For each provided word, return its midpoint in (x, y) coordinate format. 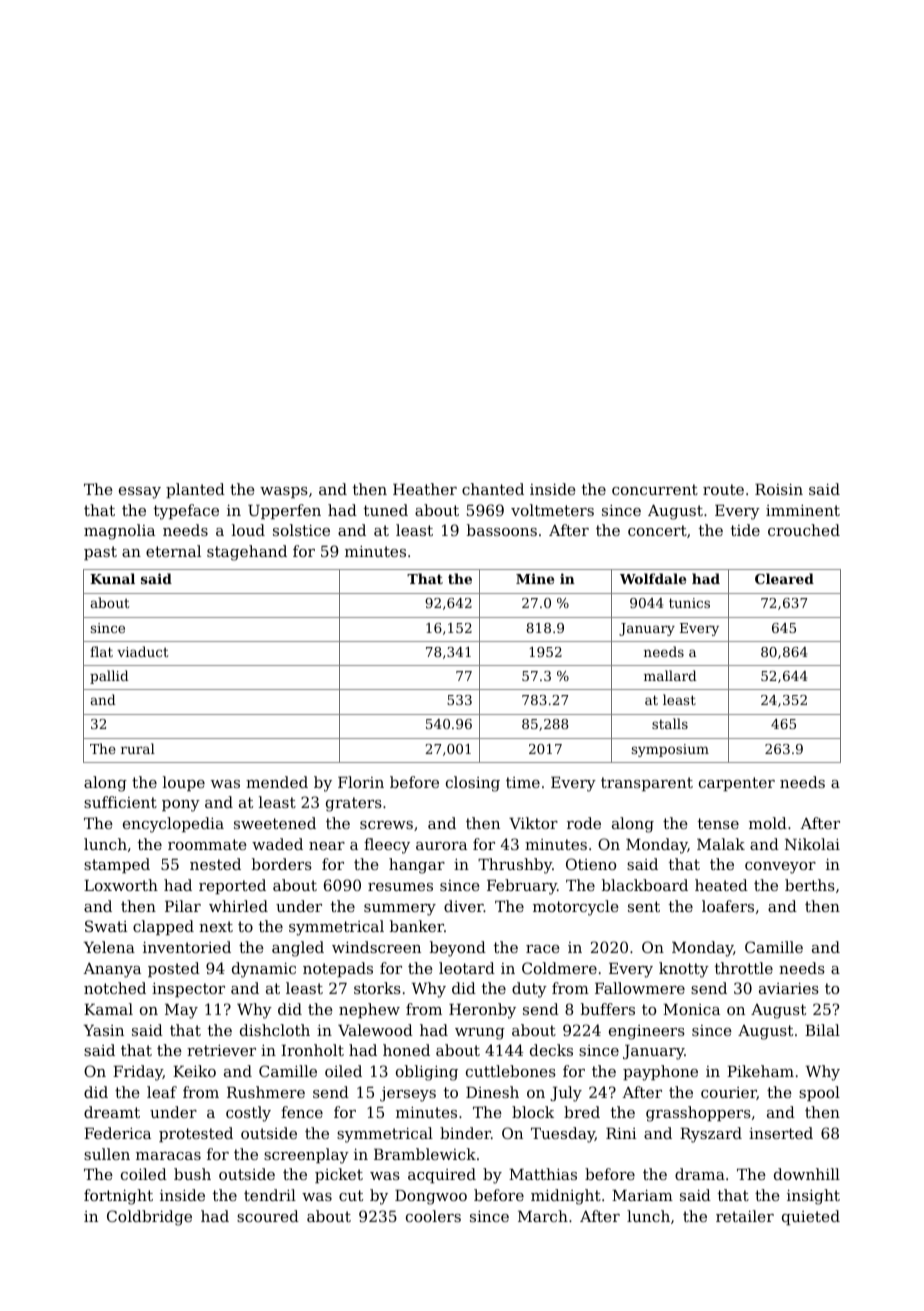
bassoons (502, 530)
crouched (804, 530)
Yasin (104, 1030)
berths (810, 885)
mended (277, 782)
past (100, 553)
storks (377, 988)
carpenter (737, 784)
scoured (268, 1216)
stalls (670, 723)
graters (354, 804)
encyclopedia (173, 825)
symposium (670, 750)
